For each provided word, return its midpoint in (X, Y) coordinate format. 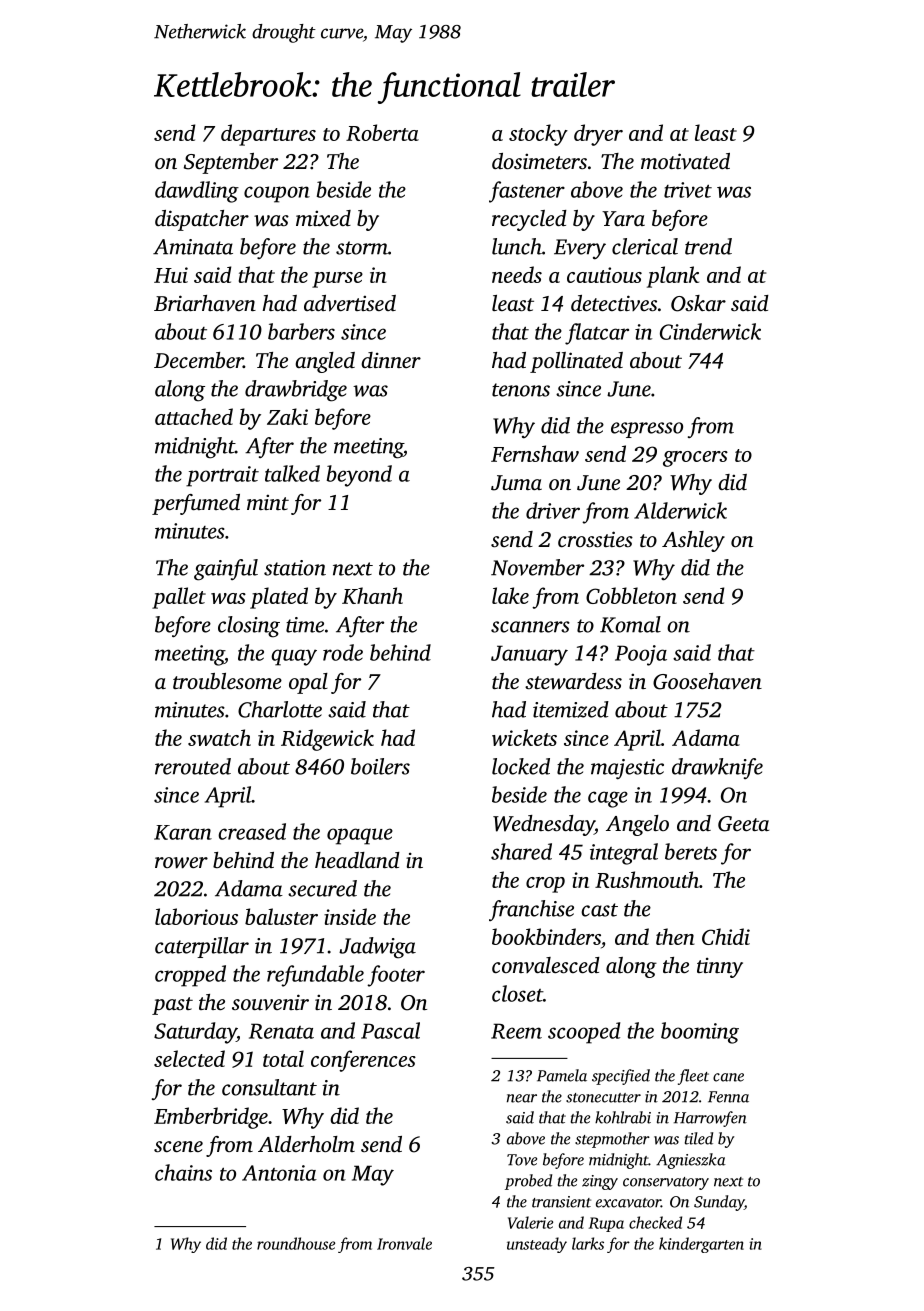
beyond (359, 476)
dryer (598, 135)
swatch (219, 737)
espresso (647, 430)
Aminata (193, 247)
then (675, 936)
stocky (538, 135)
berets (691, 851)
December (198, 360)
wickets (524, 737)
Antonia (279, 1173)
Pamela (562, 1075)
